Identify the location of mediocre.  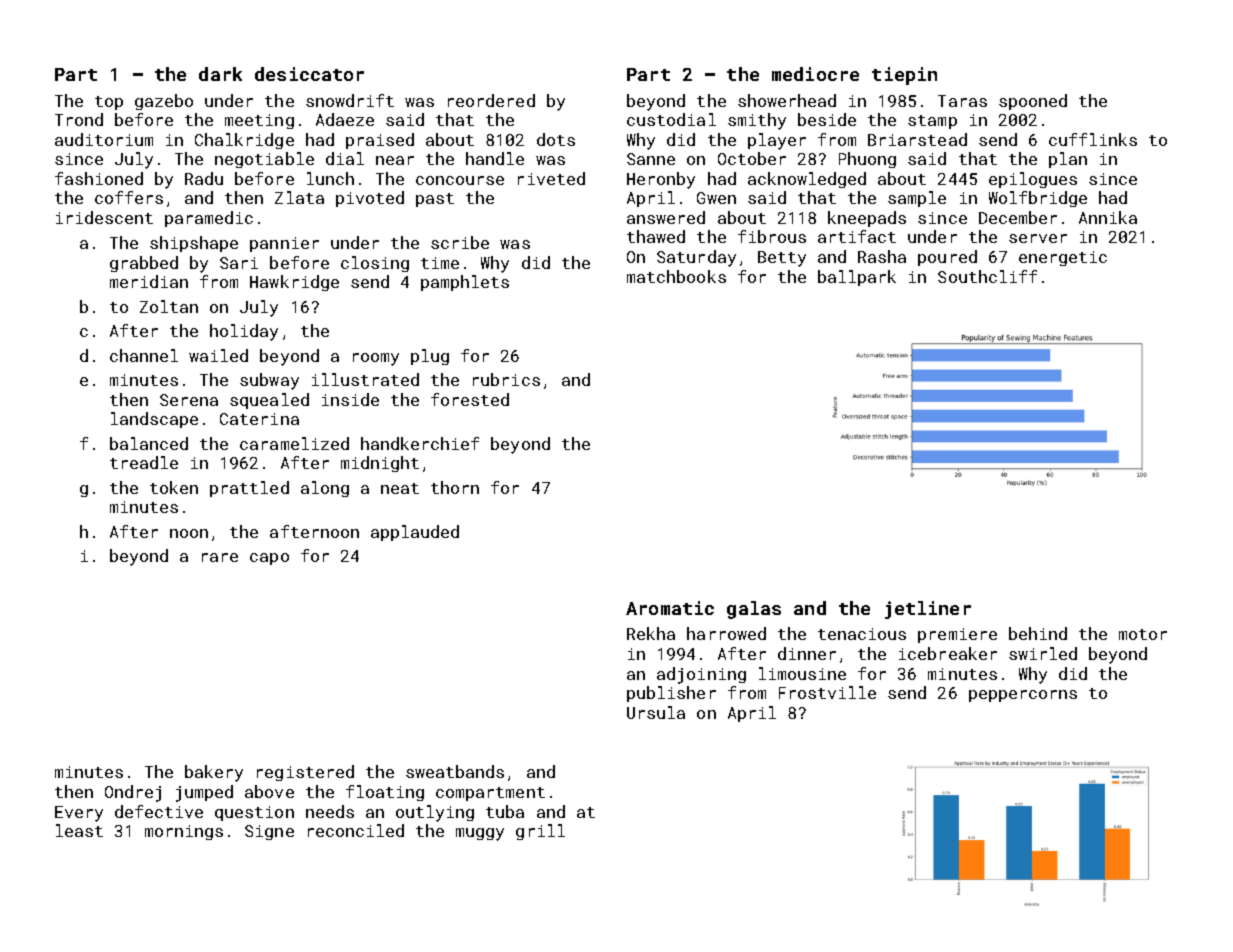
(815, 74).
